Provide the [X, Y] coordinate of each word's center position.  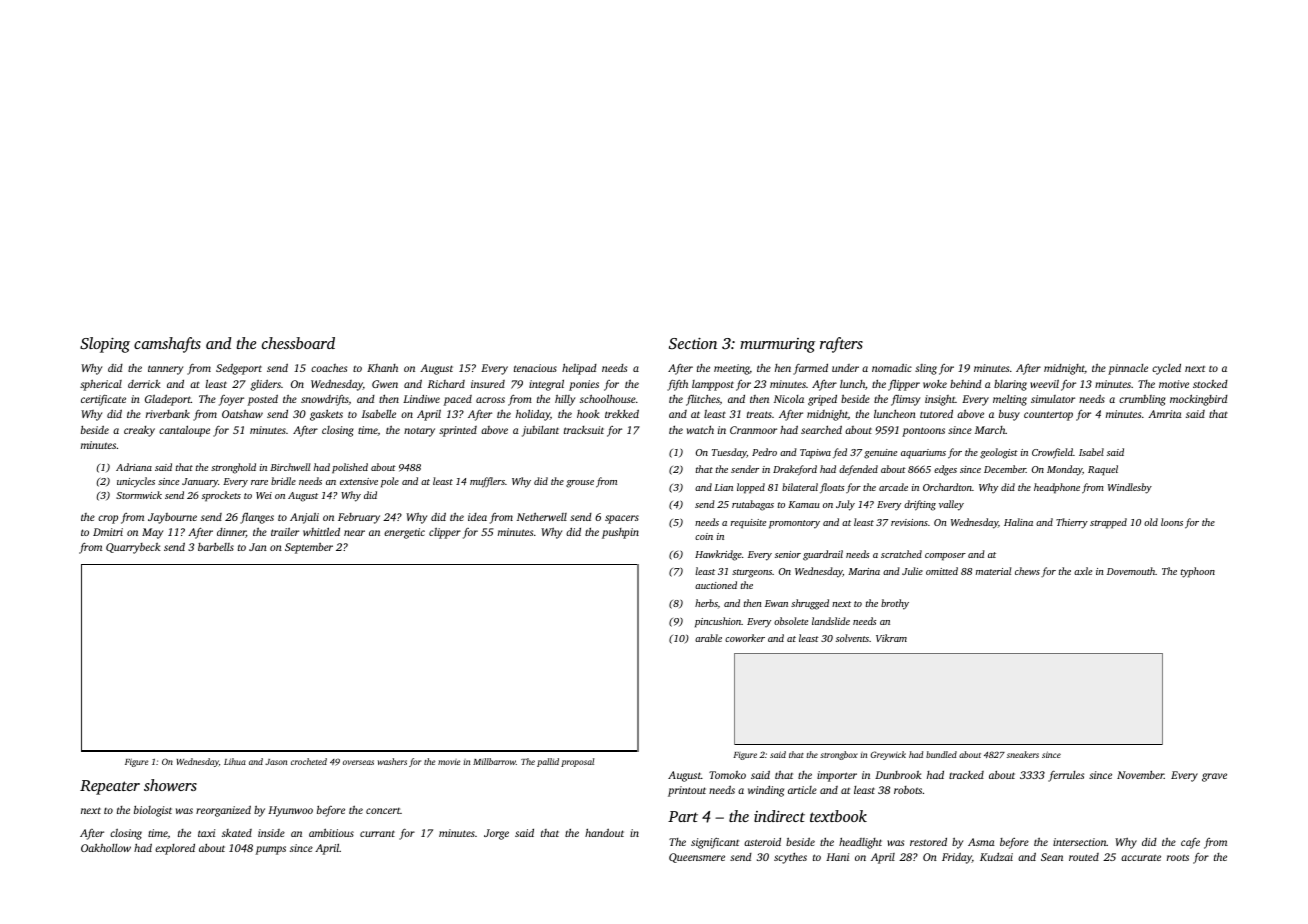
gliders [266, 385]
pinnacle [1128, 369]
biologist [153, 811]
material [993, 571]
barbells [216, 547]
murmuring [777, 345]
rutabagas [753, 505]
